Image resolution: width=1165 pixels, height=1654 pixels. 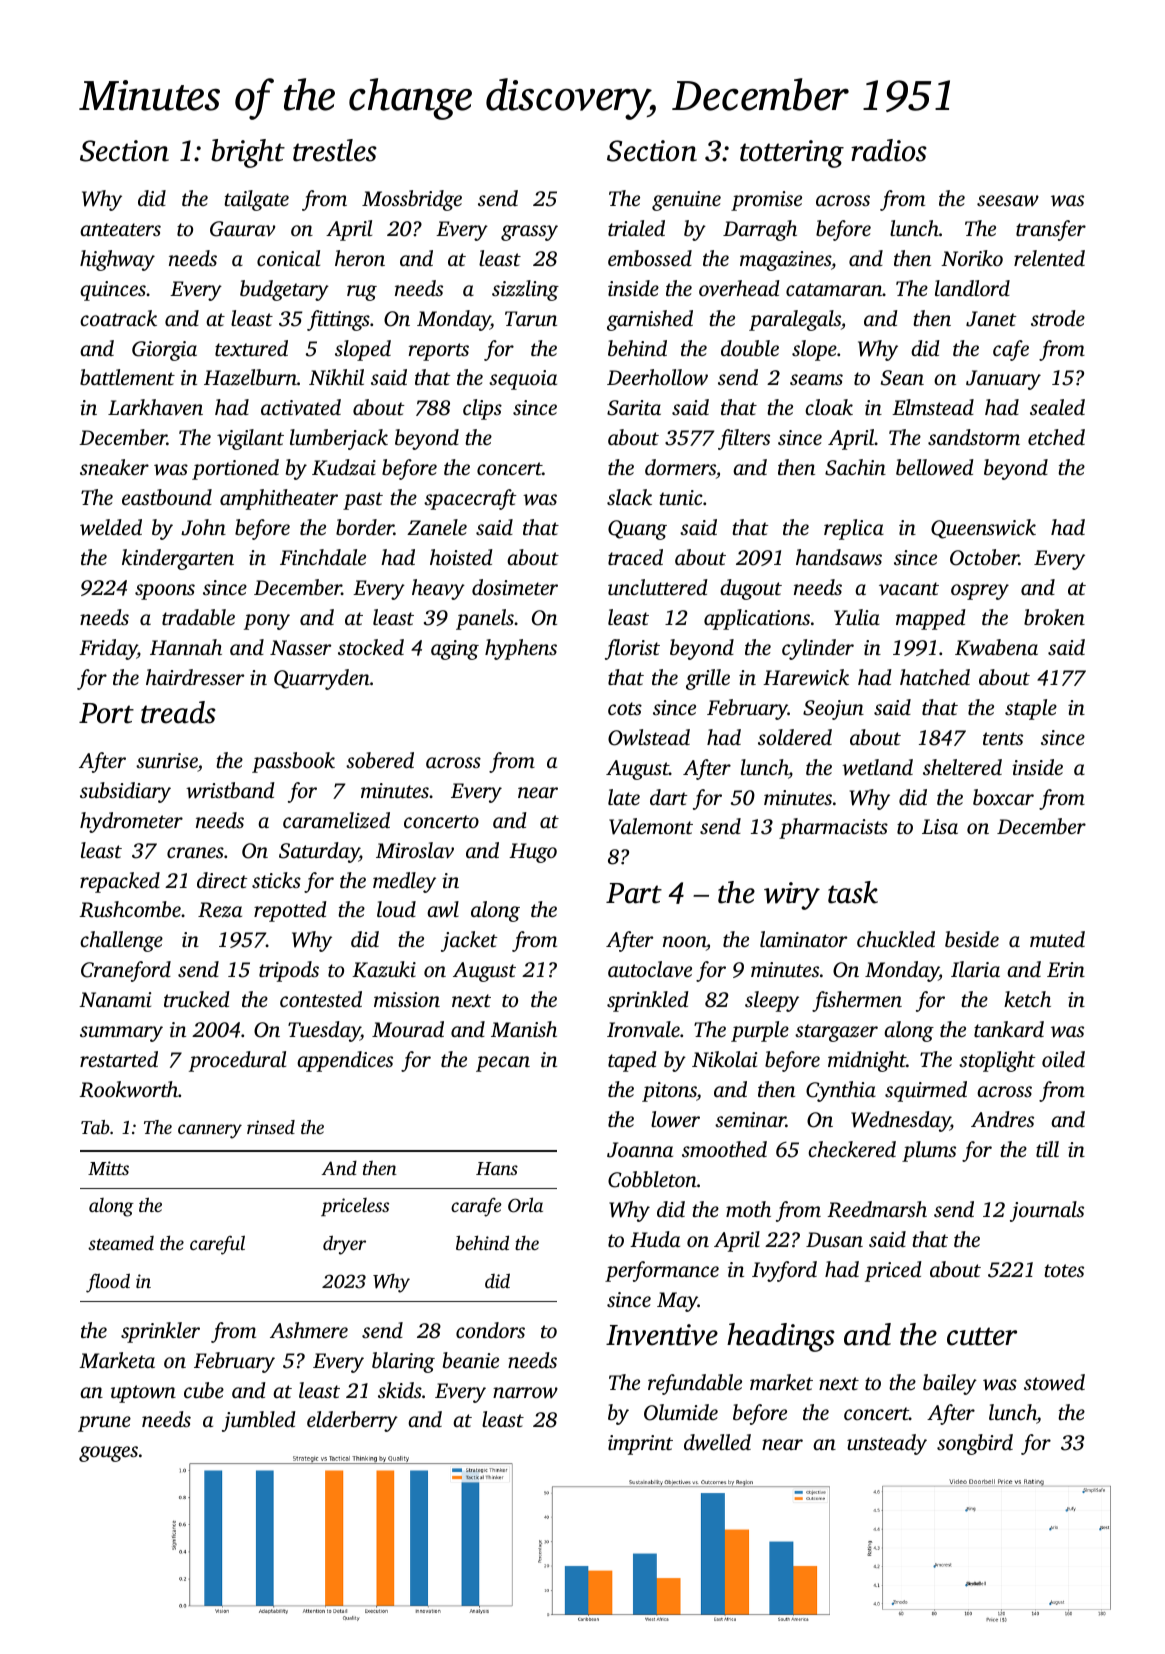 What do you see at coordinates (490, 1330) in the document?
I see `condors` at bounding box center [490, 1330].
